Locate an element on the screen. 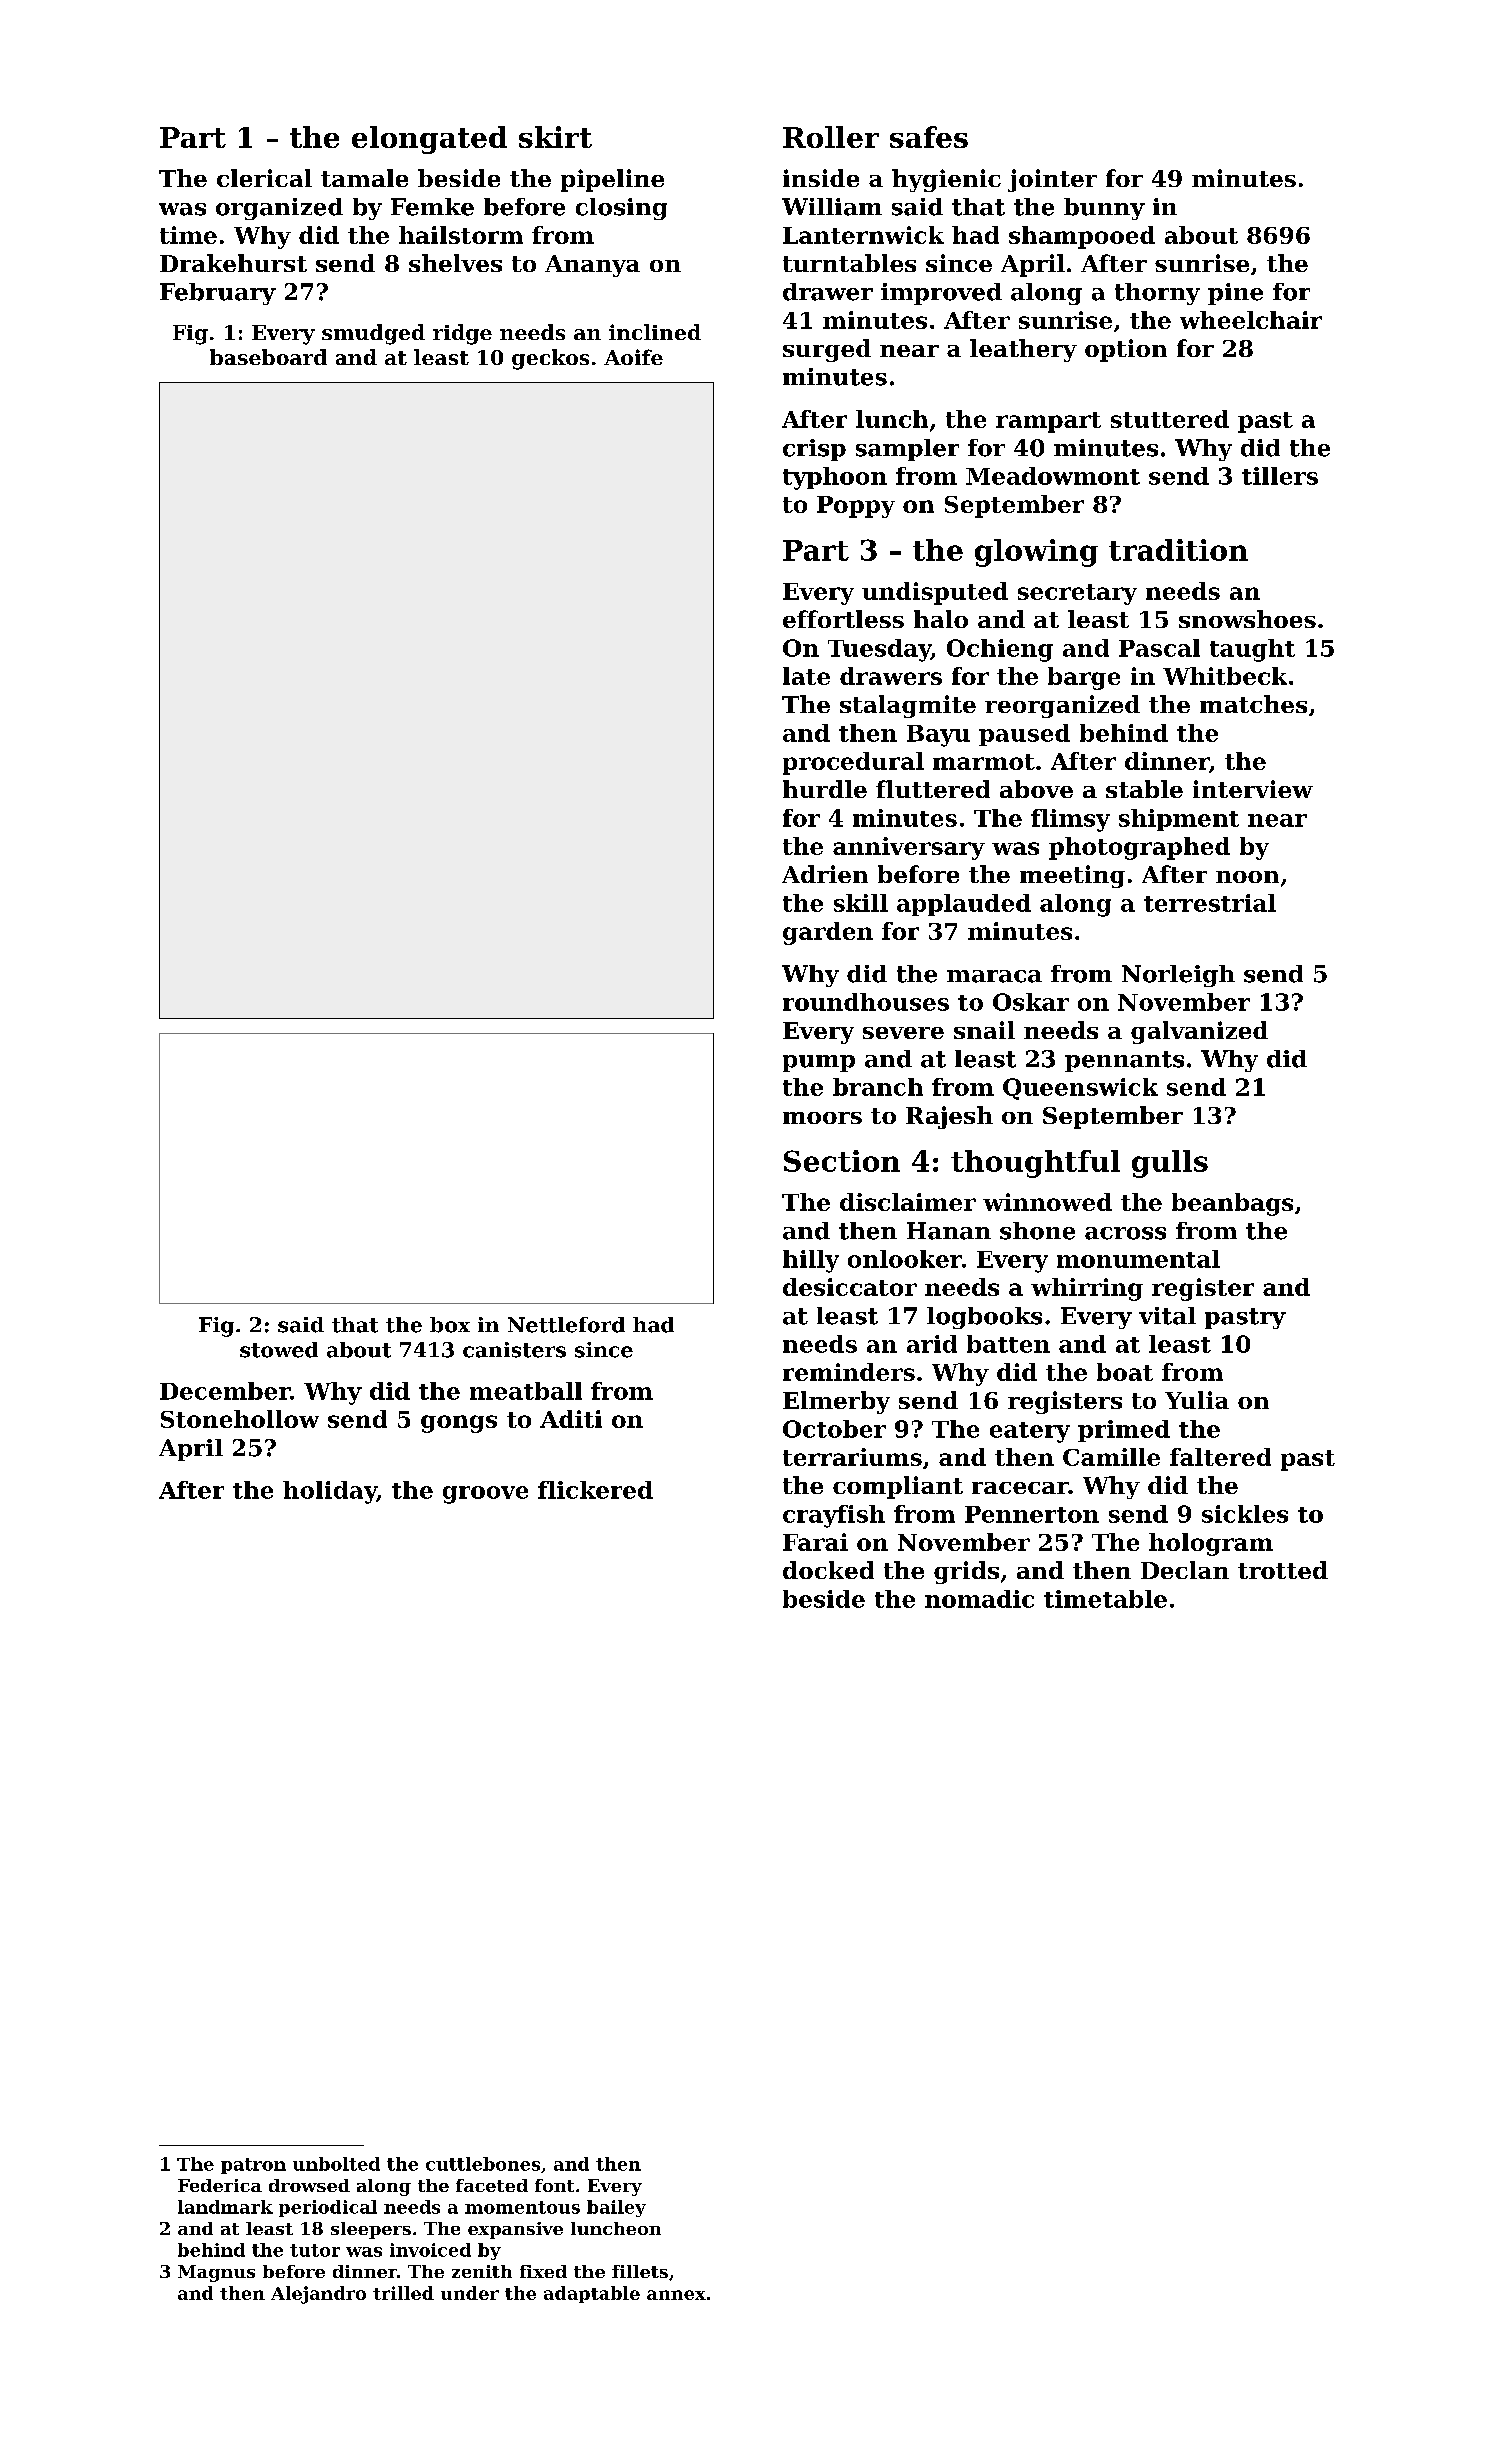 The height and width of the screenshot is (2464, 1496). jointer is located at coordinates (1052, 180).
